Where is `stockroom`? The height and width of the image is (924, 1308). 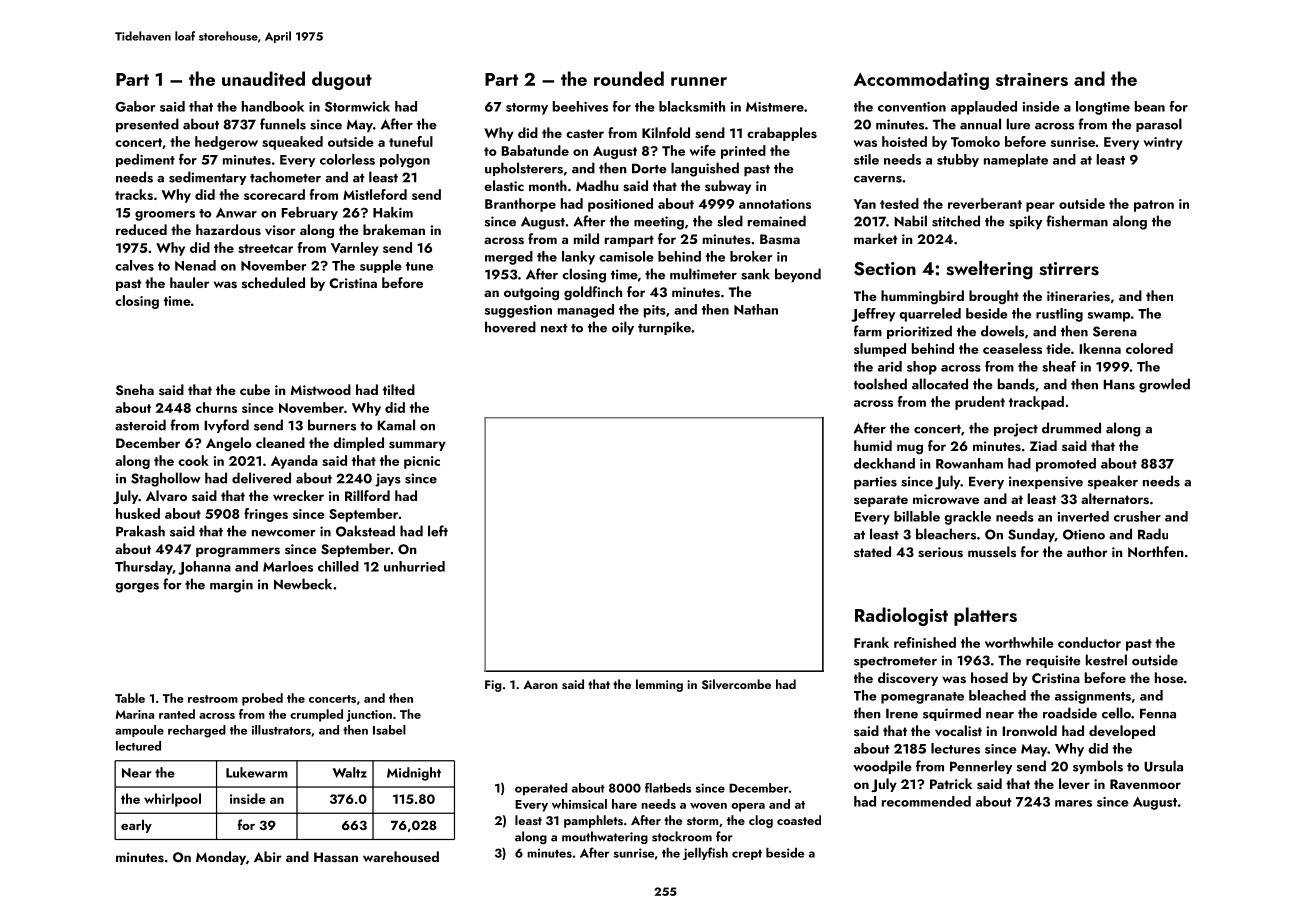
stockroom is located at coordinates (682, 836).
